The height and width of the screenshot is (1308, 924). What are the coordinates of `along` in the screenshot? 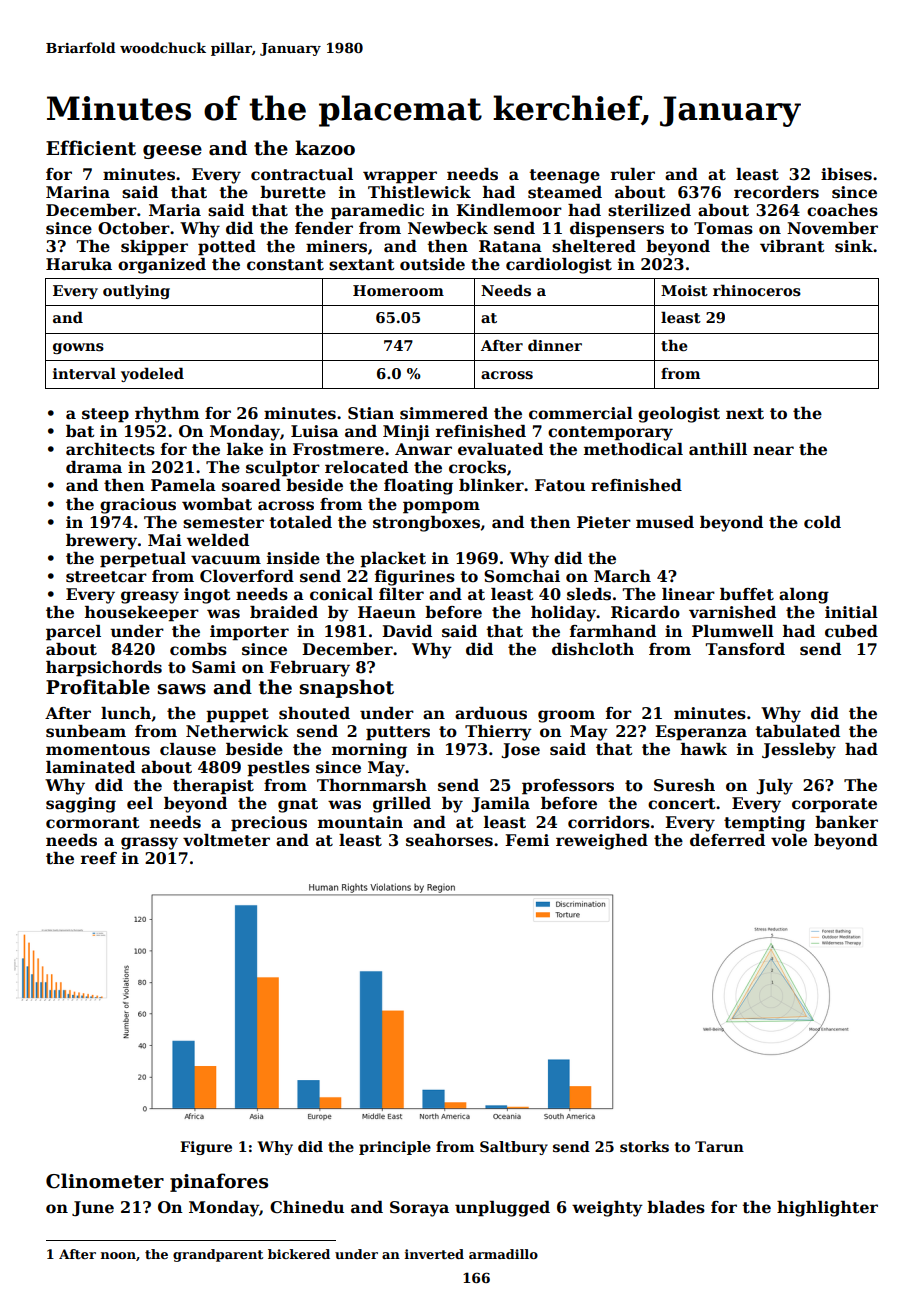 It's located at (804, 596).
